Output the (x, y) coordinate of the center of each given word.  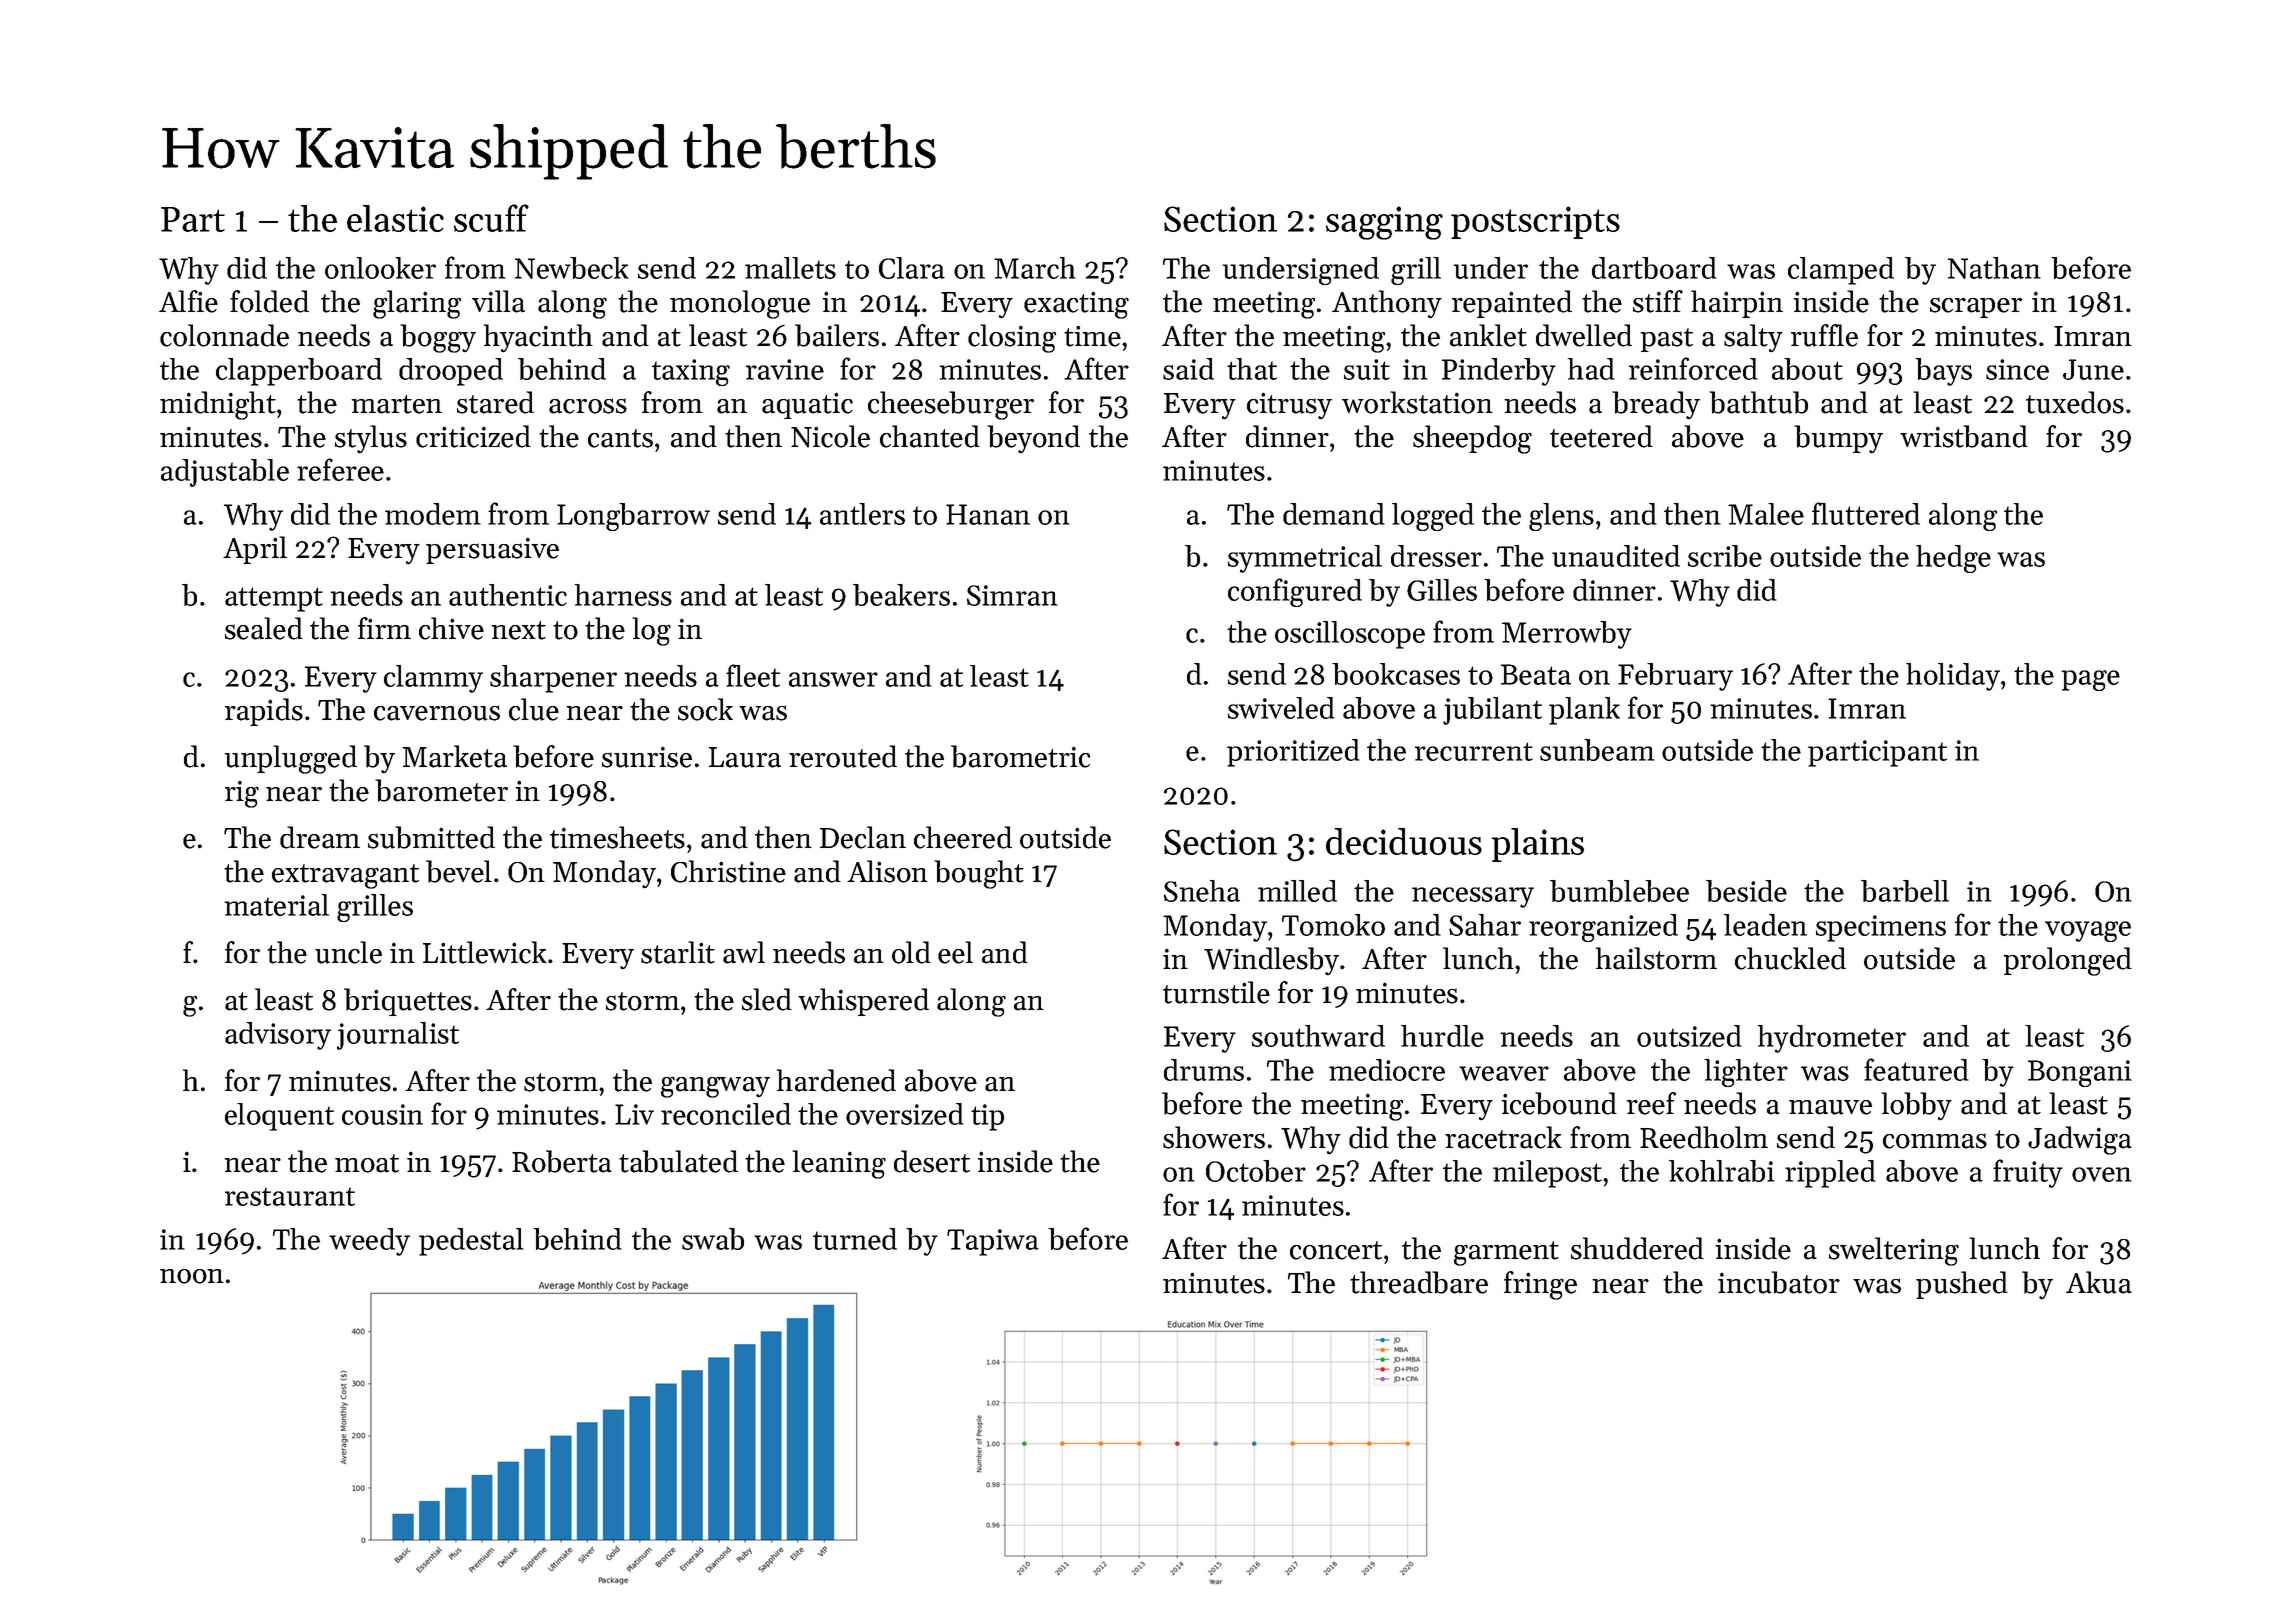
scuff (491, 218)
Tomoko (1333, 925)
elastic (395, 218)
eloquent (279, 1117)
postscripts (1535, 222)
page (2090, 680)
